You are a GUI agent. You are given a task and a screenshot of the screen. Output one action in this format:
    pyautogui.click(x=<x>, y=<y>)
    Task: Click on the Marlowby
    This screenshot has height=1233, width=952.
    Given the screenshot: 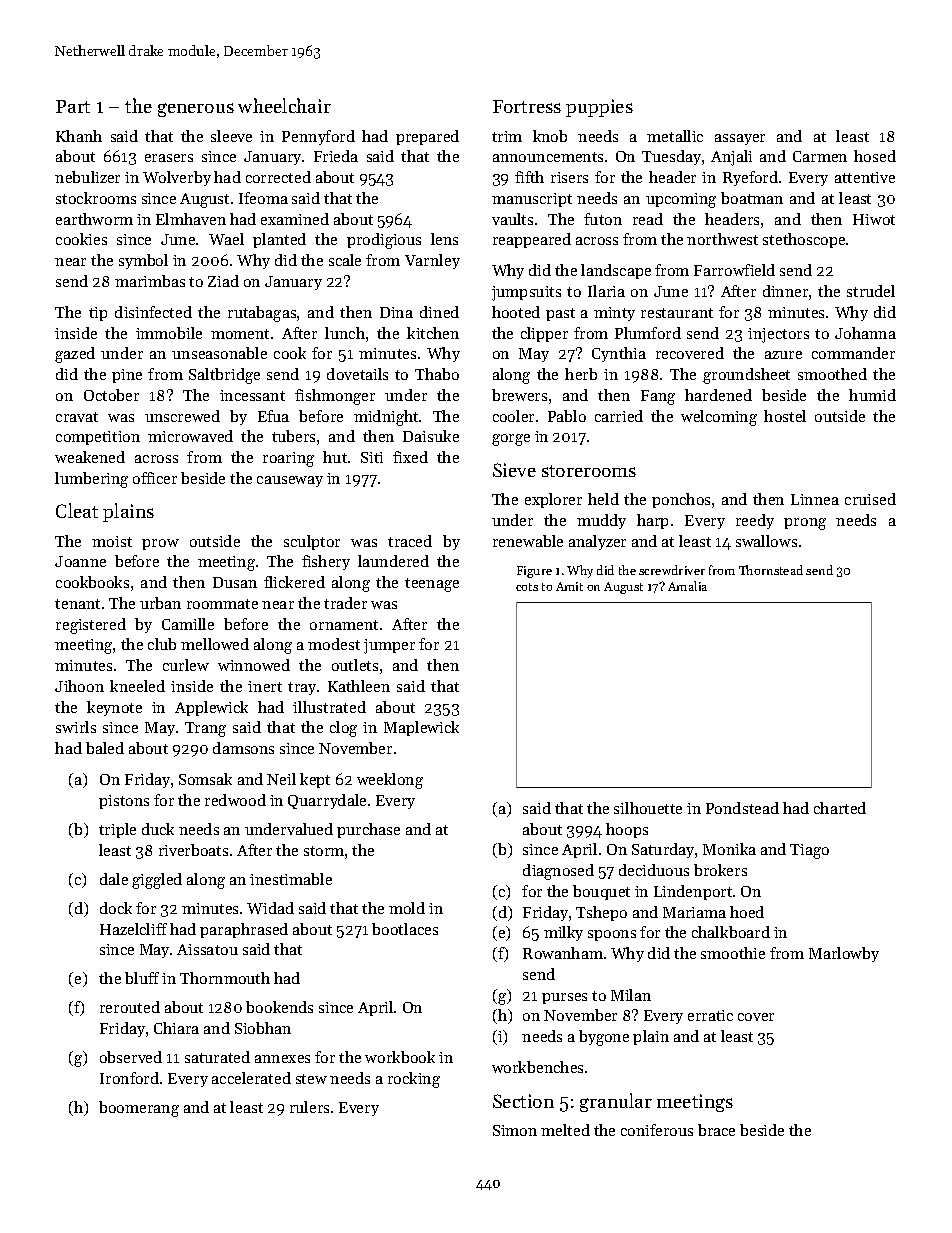 What is the action you would take?
    pyautogui.click(x=844, y=954)
